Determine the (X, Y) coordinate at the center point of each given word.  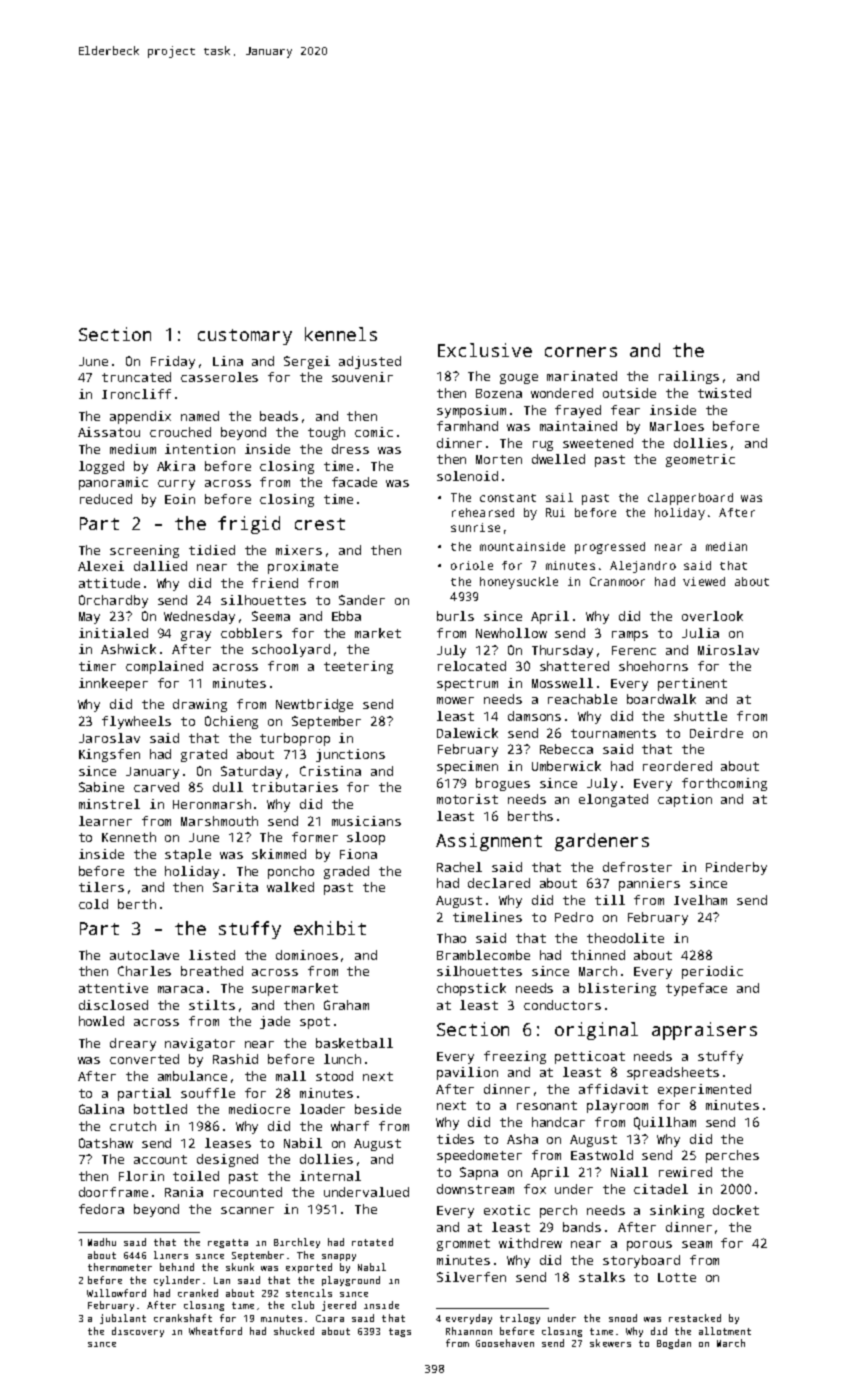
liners (171, 1255)
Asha (522, 1139)
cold (93, 904)
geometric (700, 460)
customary (245, 337)
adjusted (370, 362)
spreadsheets (673, 1073)
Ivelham (700, 900)
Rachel (459, 867)
